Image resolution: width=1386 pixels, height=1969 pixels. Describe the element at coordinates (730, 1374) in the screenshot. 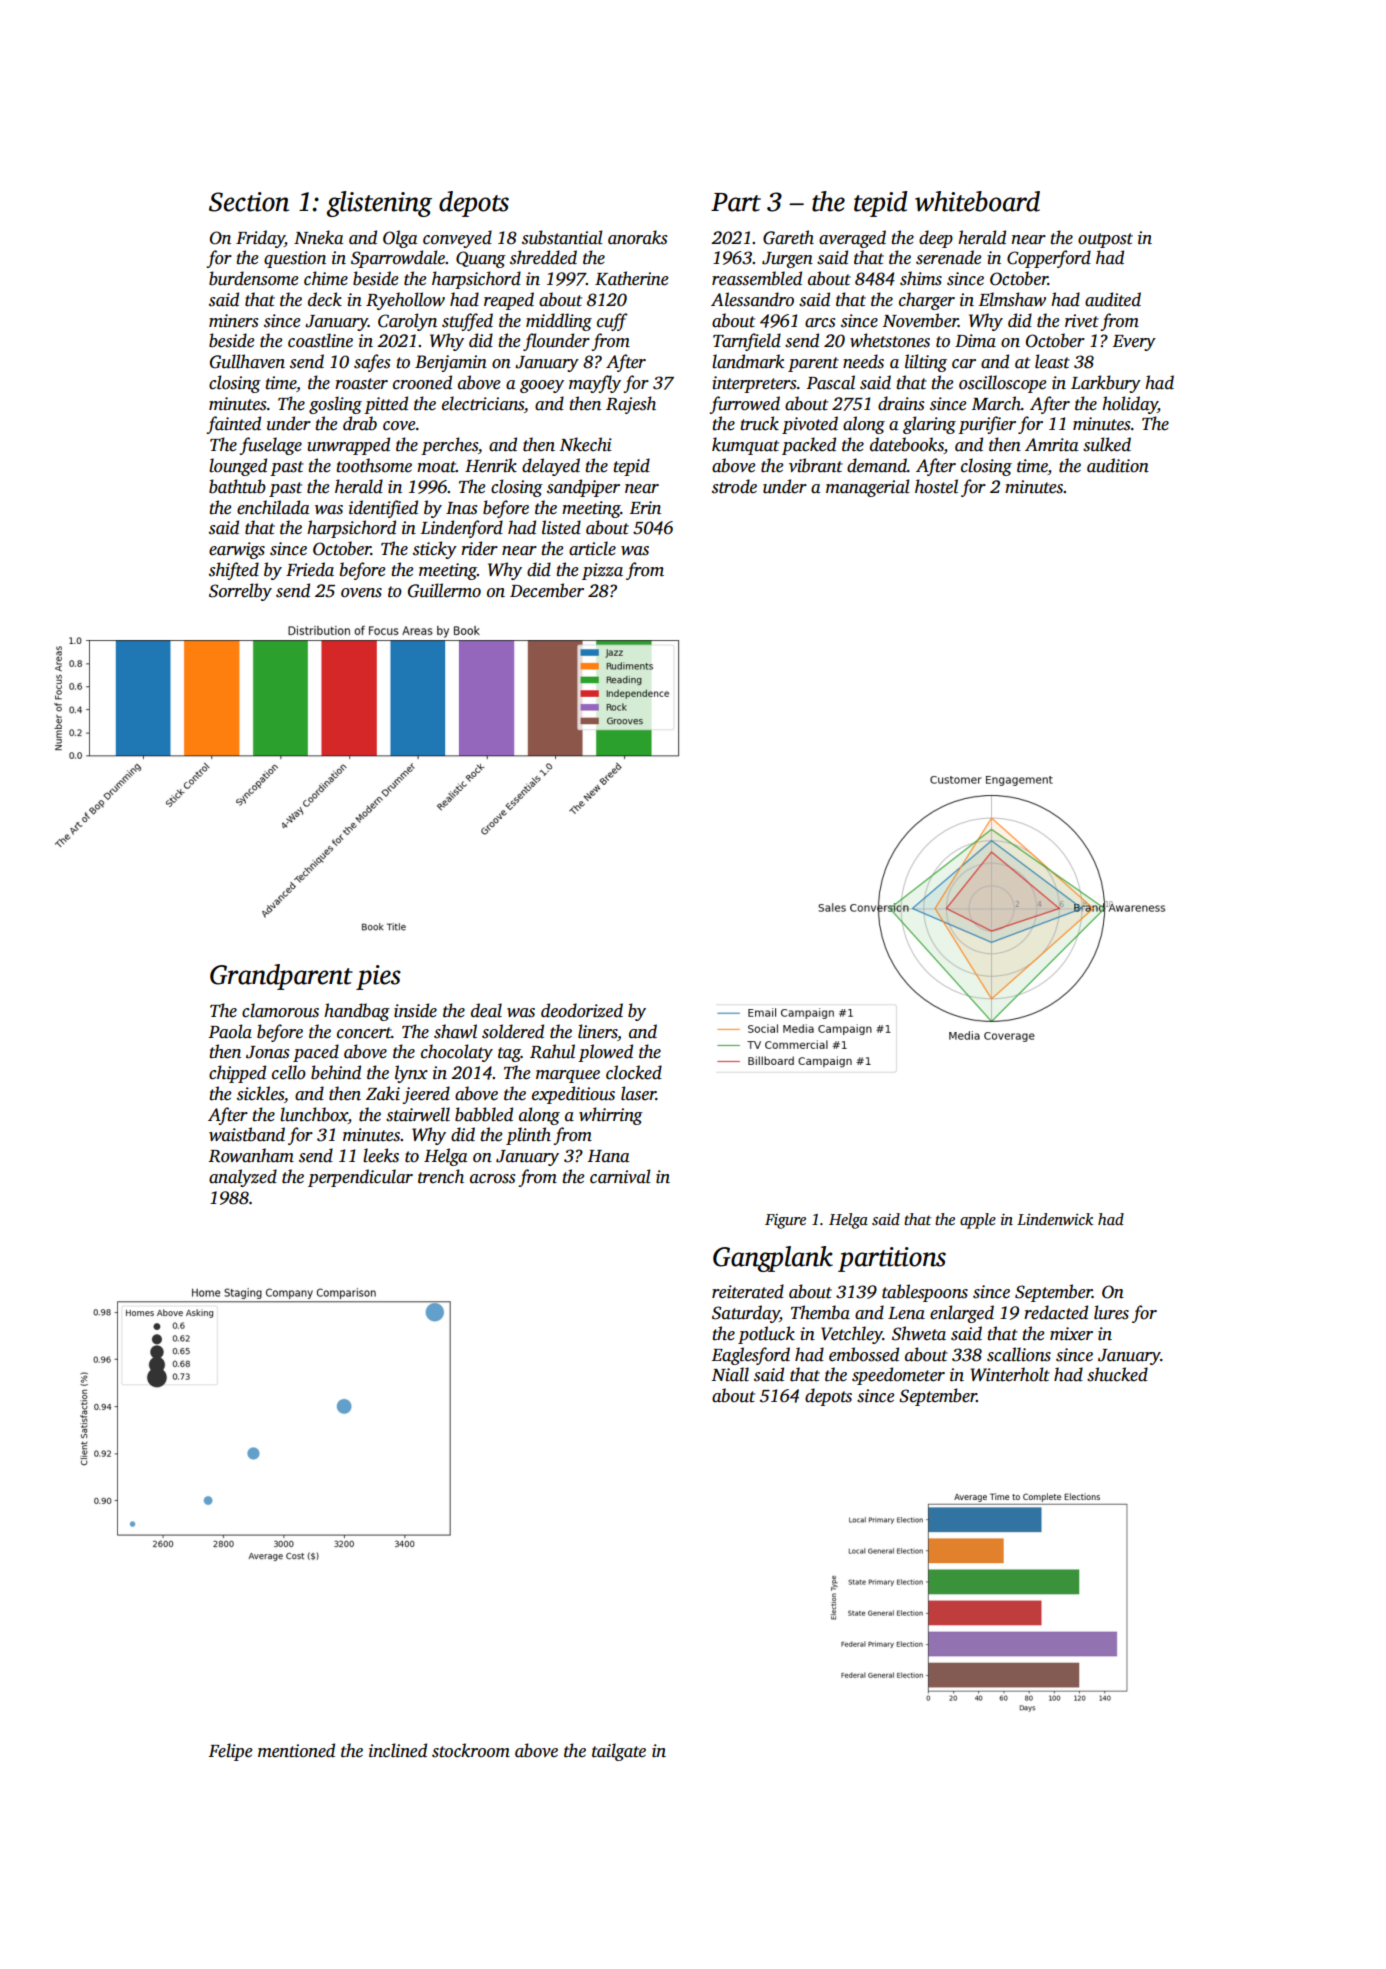

I see `Niall` at that location.
